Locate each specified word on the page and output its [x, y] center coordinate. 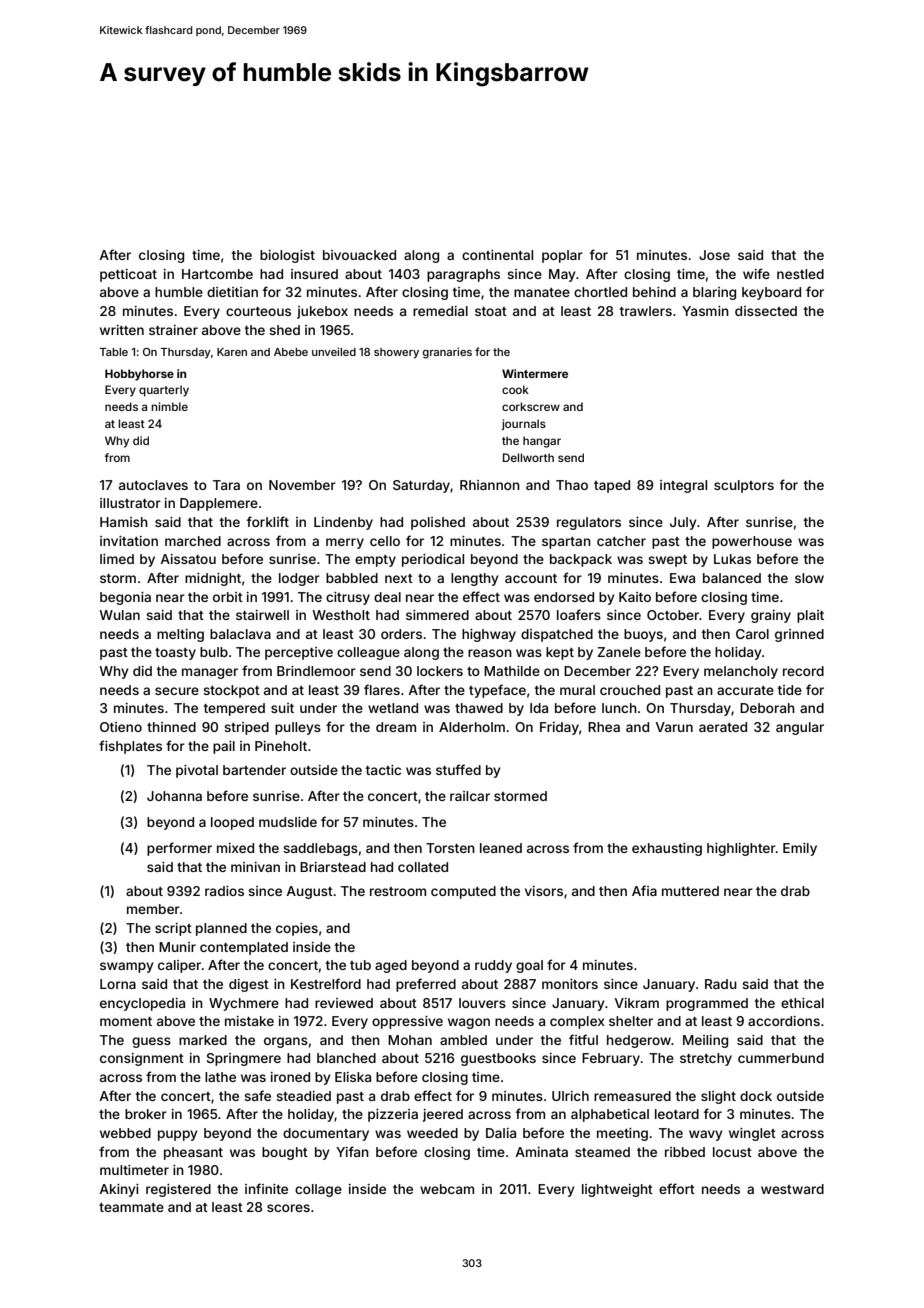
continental [497, 255]
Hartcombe [217, 274]
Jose [714, 255]
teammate [131, 1207]
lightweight [617, 1190]
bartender [254, 770]
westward [792, 1189]
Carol [752, 634]
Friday [559, 728]
